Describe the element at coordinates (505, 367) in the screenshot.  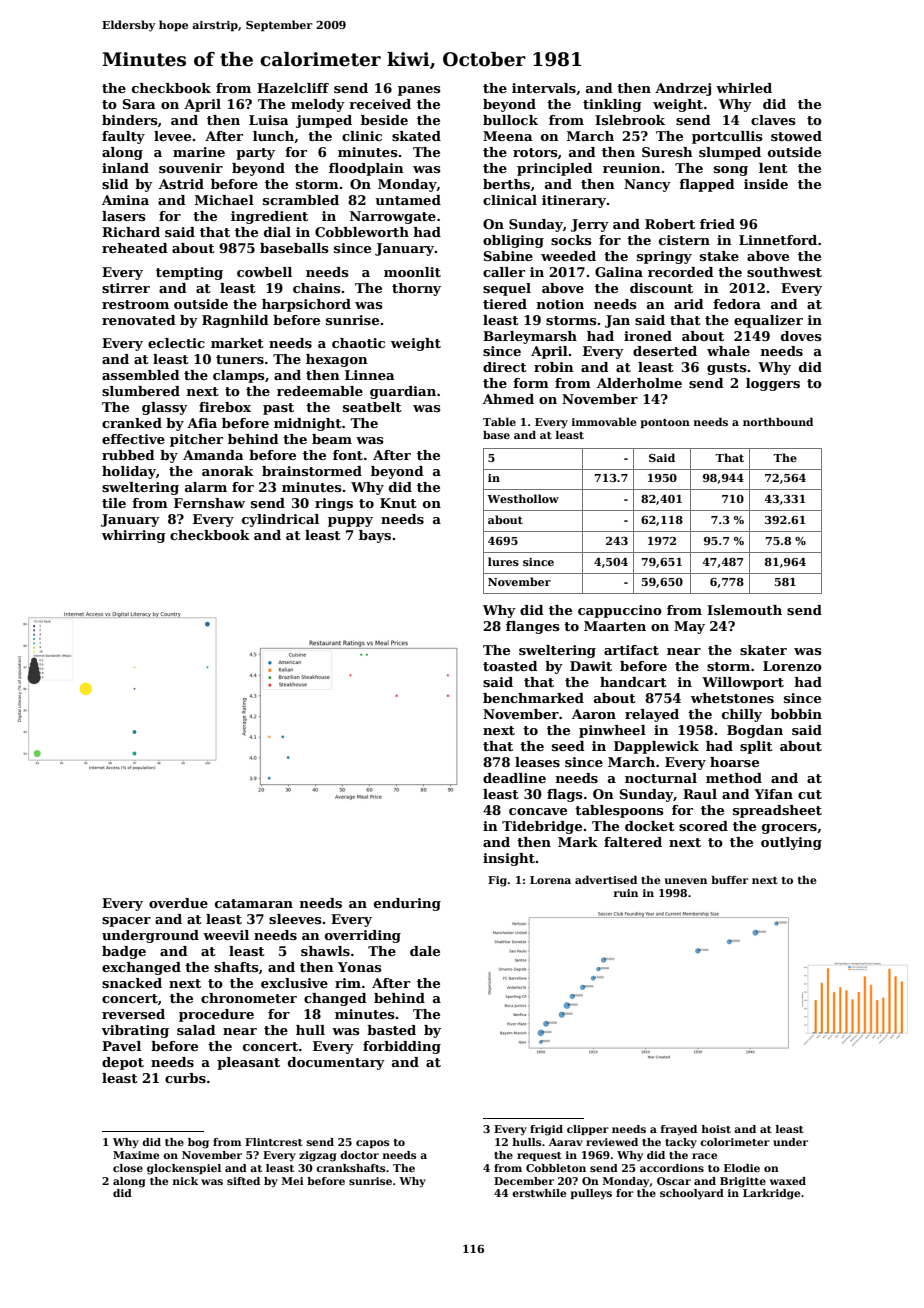
I see `direct` at that location.
